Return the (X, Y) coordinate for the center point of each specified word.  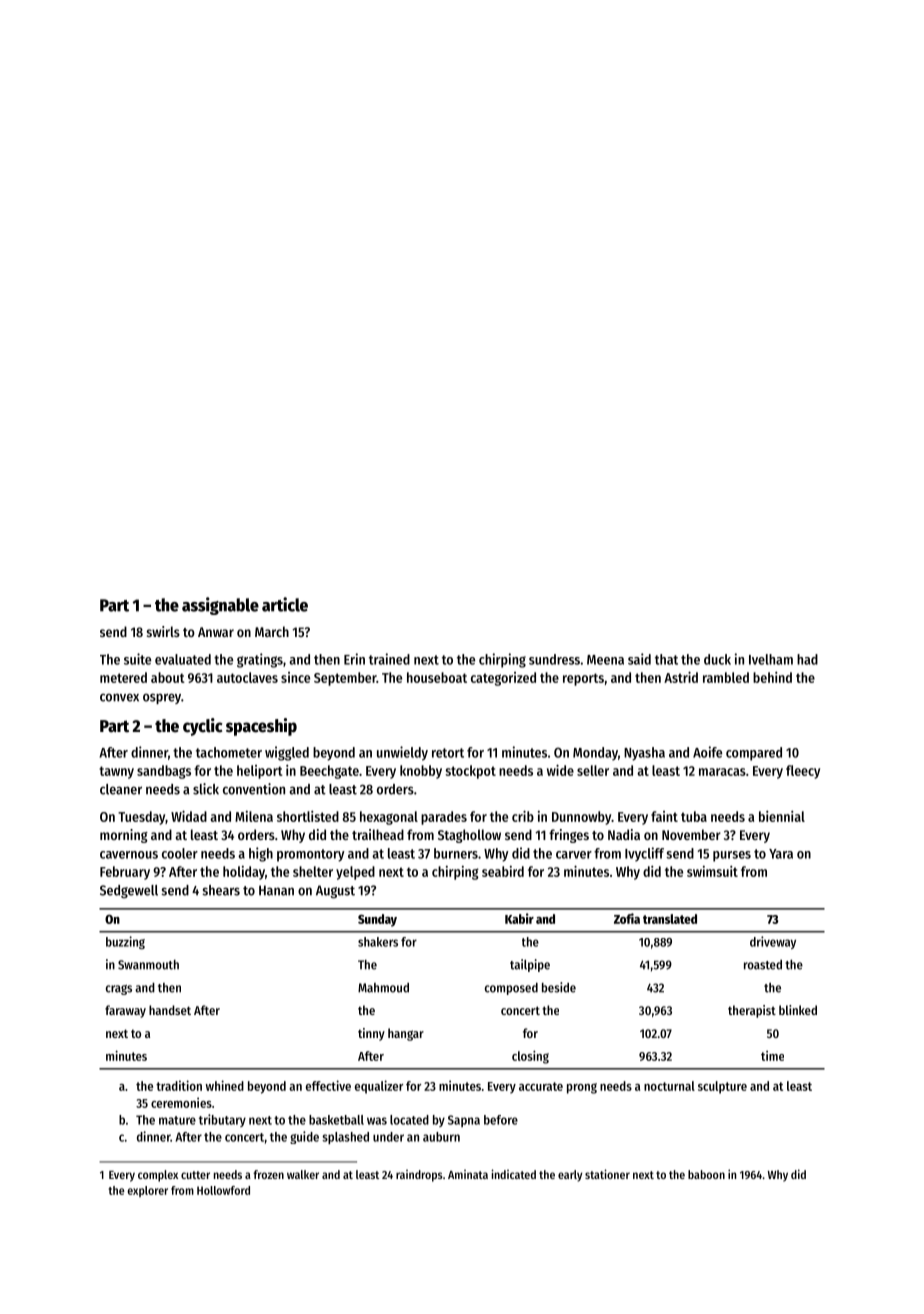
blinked (798, 1010)
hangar (406, 1034)
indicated (513, 1174)
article (285, 604)
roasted (763, 965)
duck (717, 659)
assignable (220, 606)
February (125, 873)
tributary (222, 1120)
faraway (125, 1011)
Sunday (377, 920)
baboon (706, 1174)
